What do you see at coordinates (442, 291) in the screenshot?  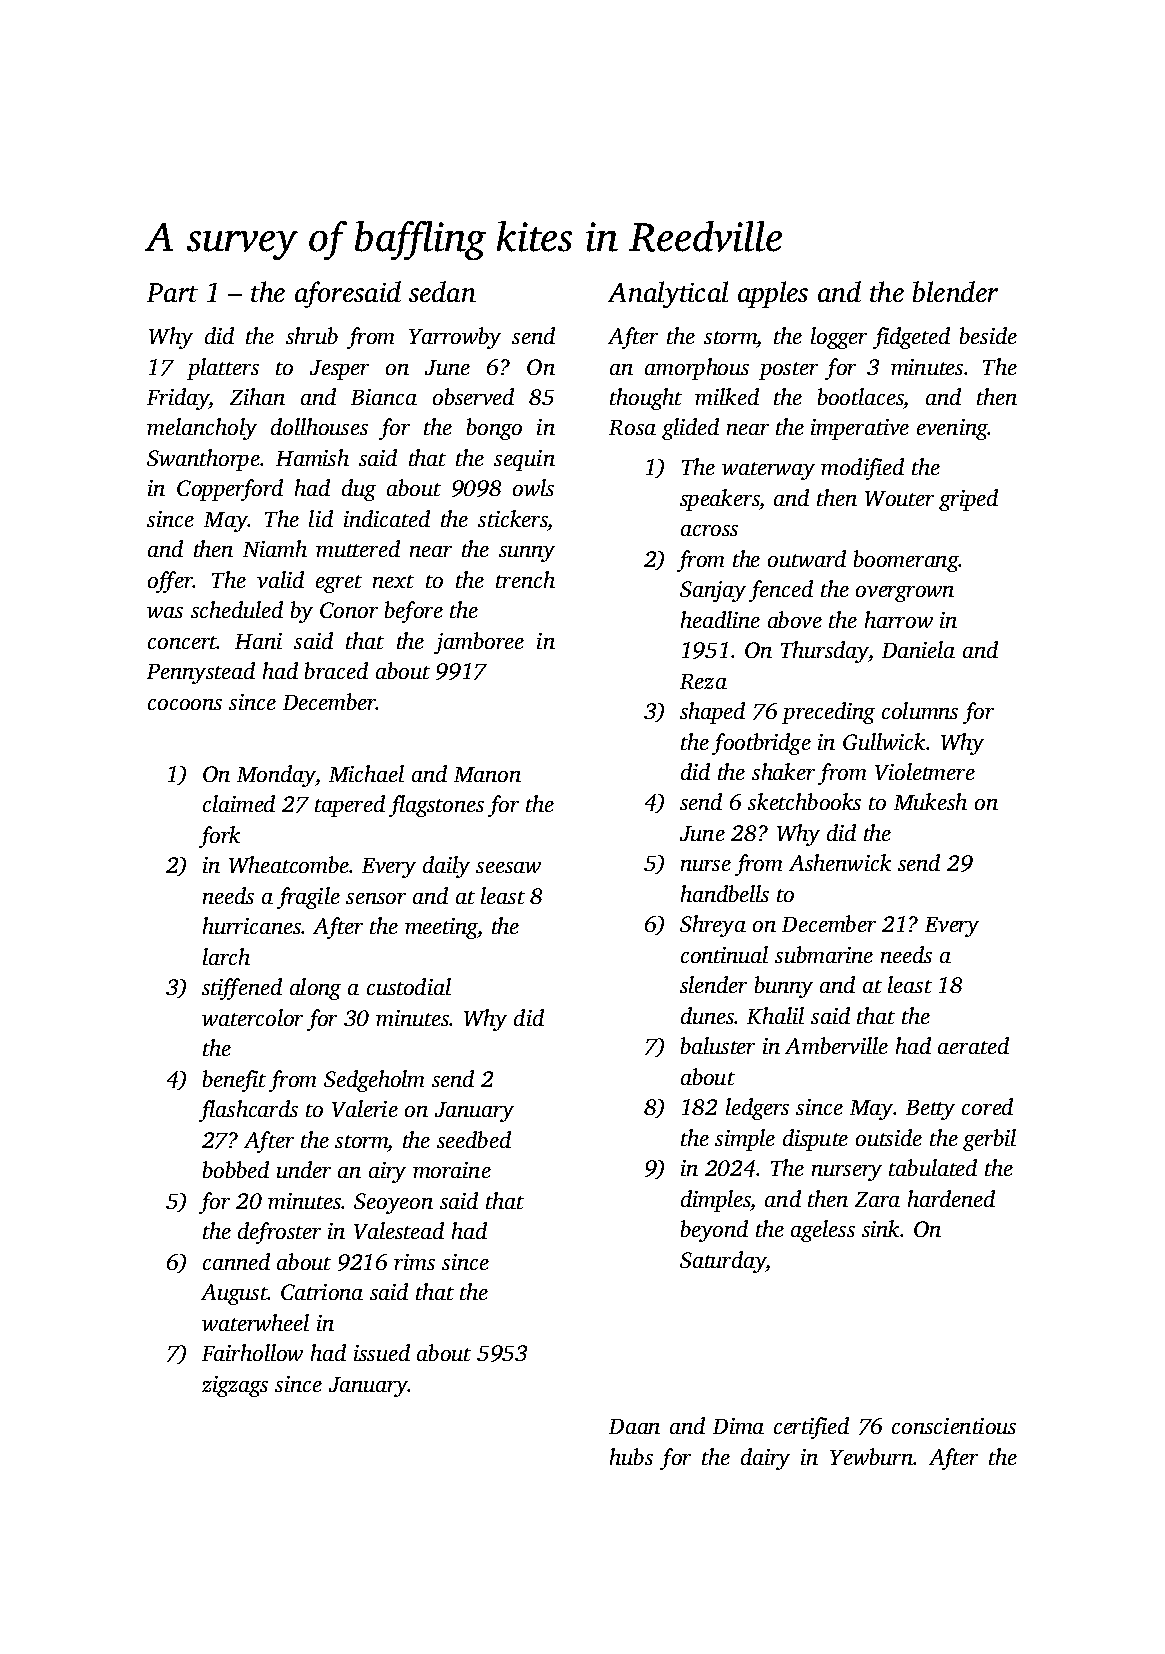 I see `sedan` at bounding box center [442, 291].
